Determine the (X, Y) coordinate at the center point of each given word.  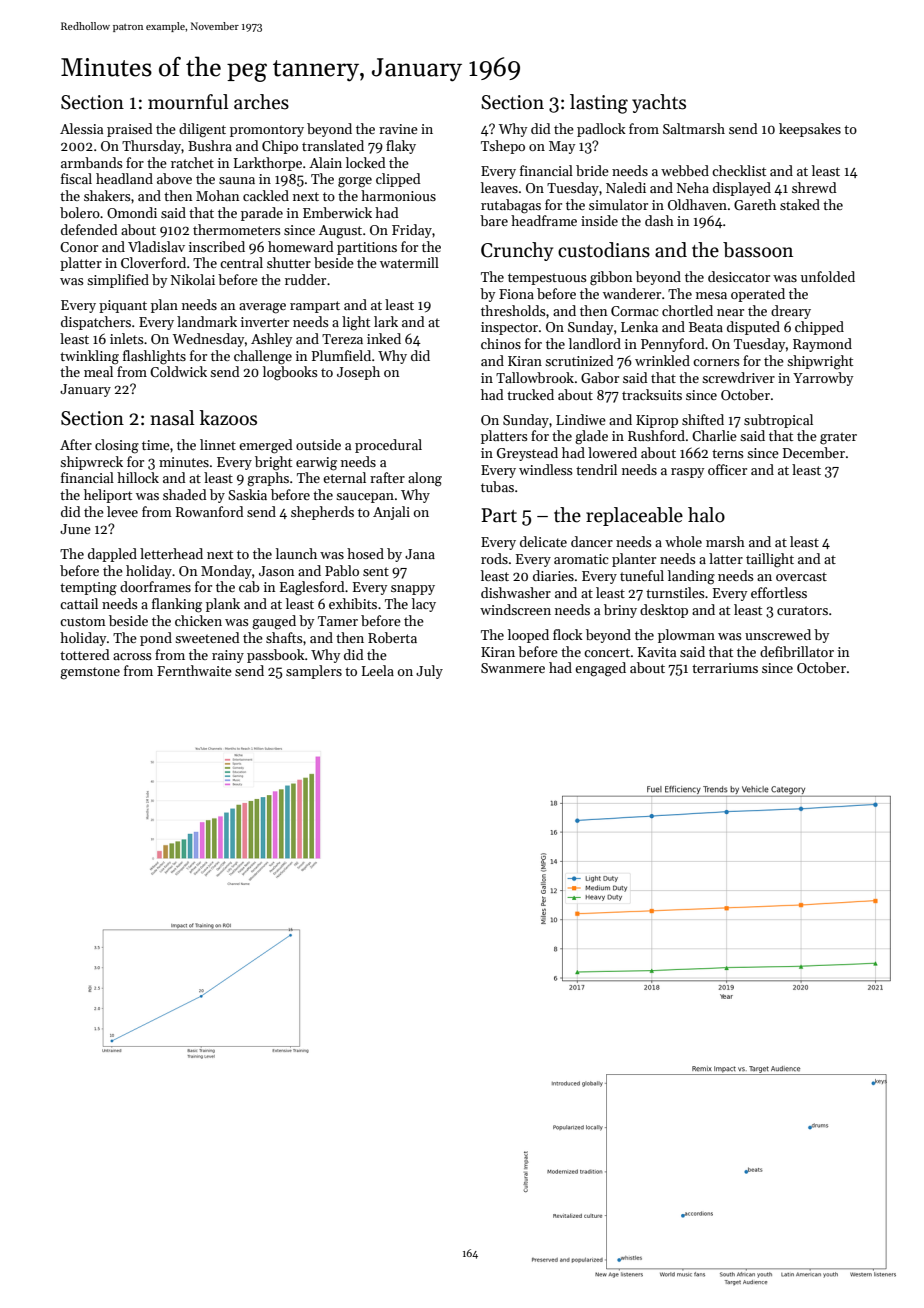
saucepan (365, 498)
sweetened (207, 637)
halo (706, 515)
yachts (659, 103)
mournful (188, 102)
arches (261, 102)
